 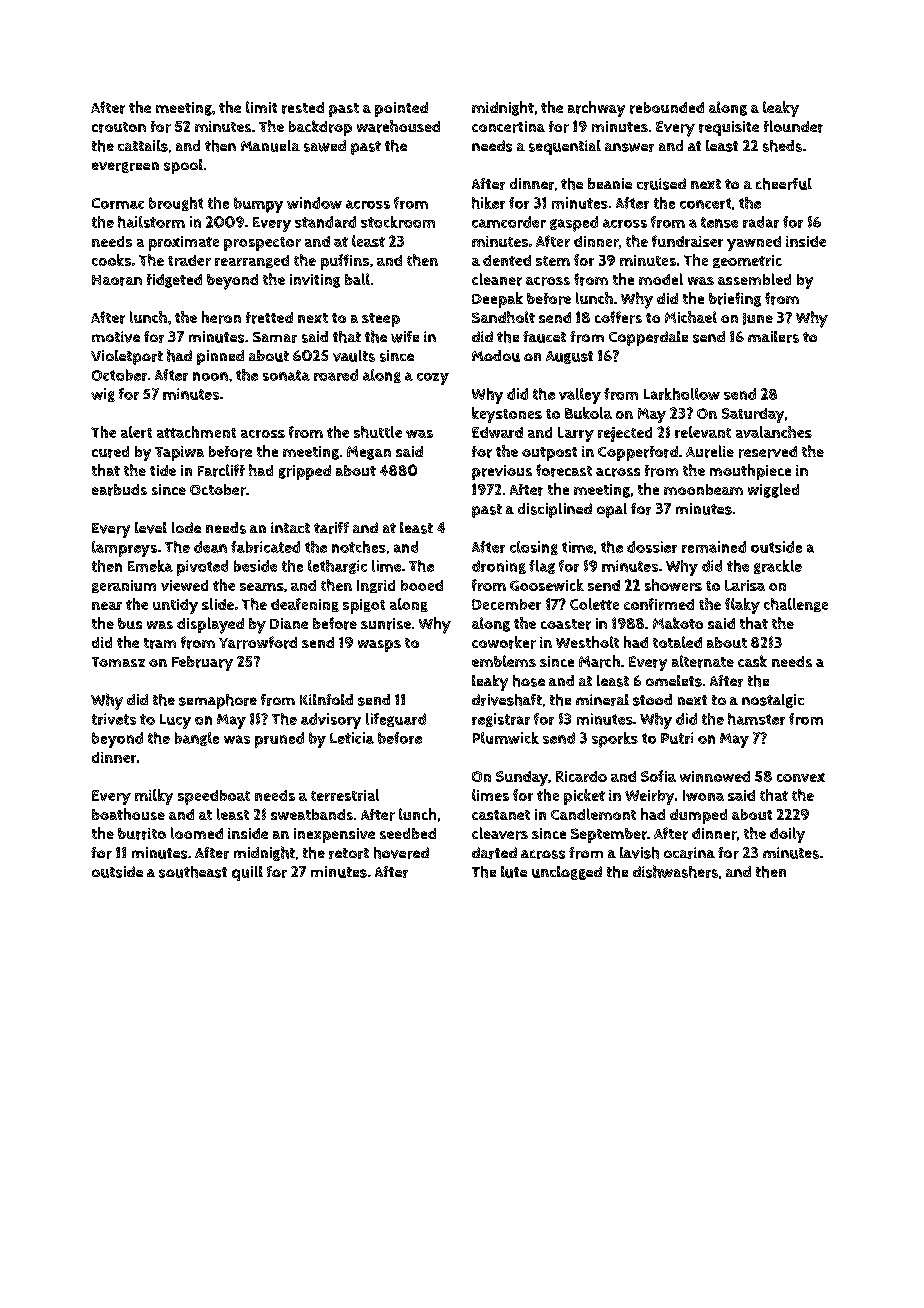 I want to click on southeast, so click(x=193, y=872).
